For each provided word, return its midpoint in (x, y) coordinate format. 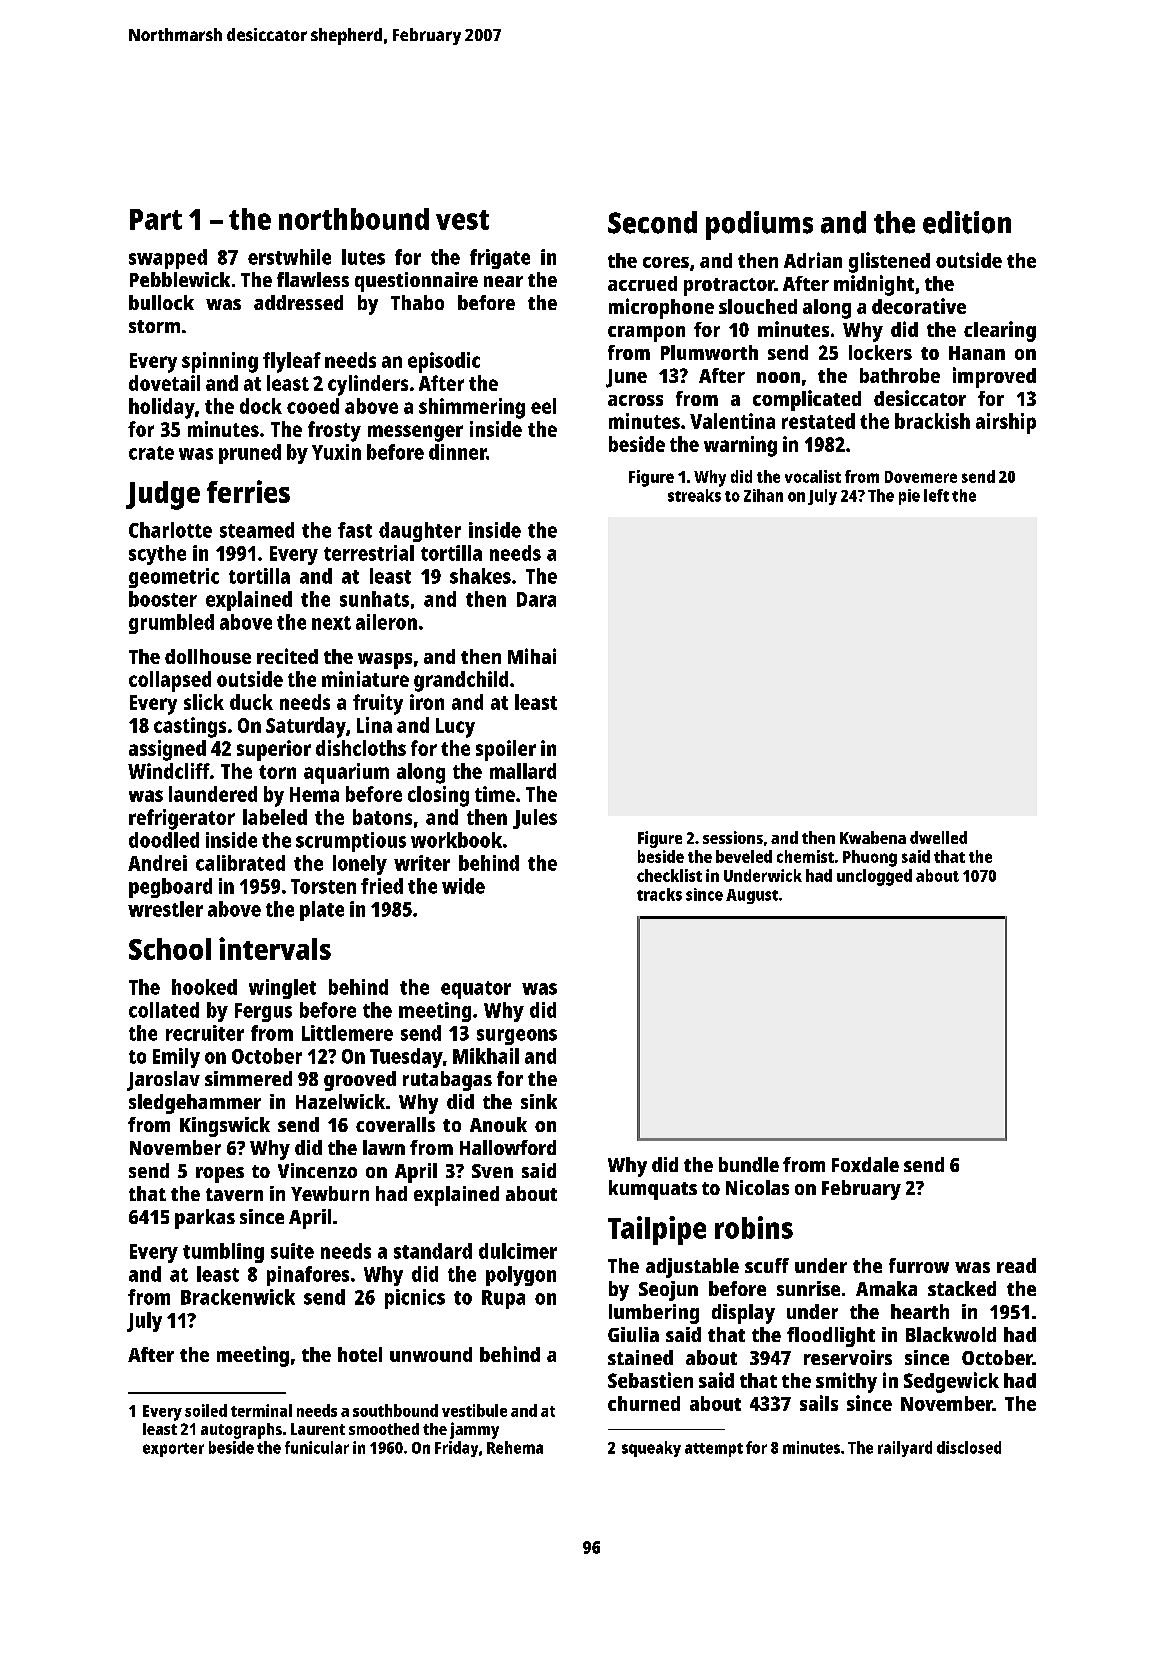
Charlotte (170, 530)
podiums (759, 225)
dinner (457, 452)
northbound (354, 219)
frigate (500, 259)
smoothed (384, 1429)
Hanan (977, 353)
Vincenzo (317, 1170)
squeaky (651, 1449)
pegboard (170, 888)
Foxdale (865, 1164)
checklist (669, 875)
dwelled (938, 837)
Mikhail (486, 1056)
